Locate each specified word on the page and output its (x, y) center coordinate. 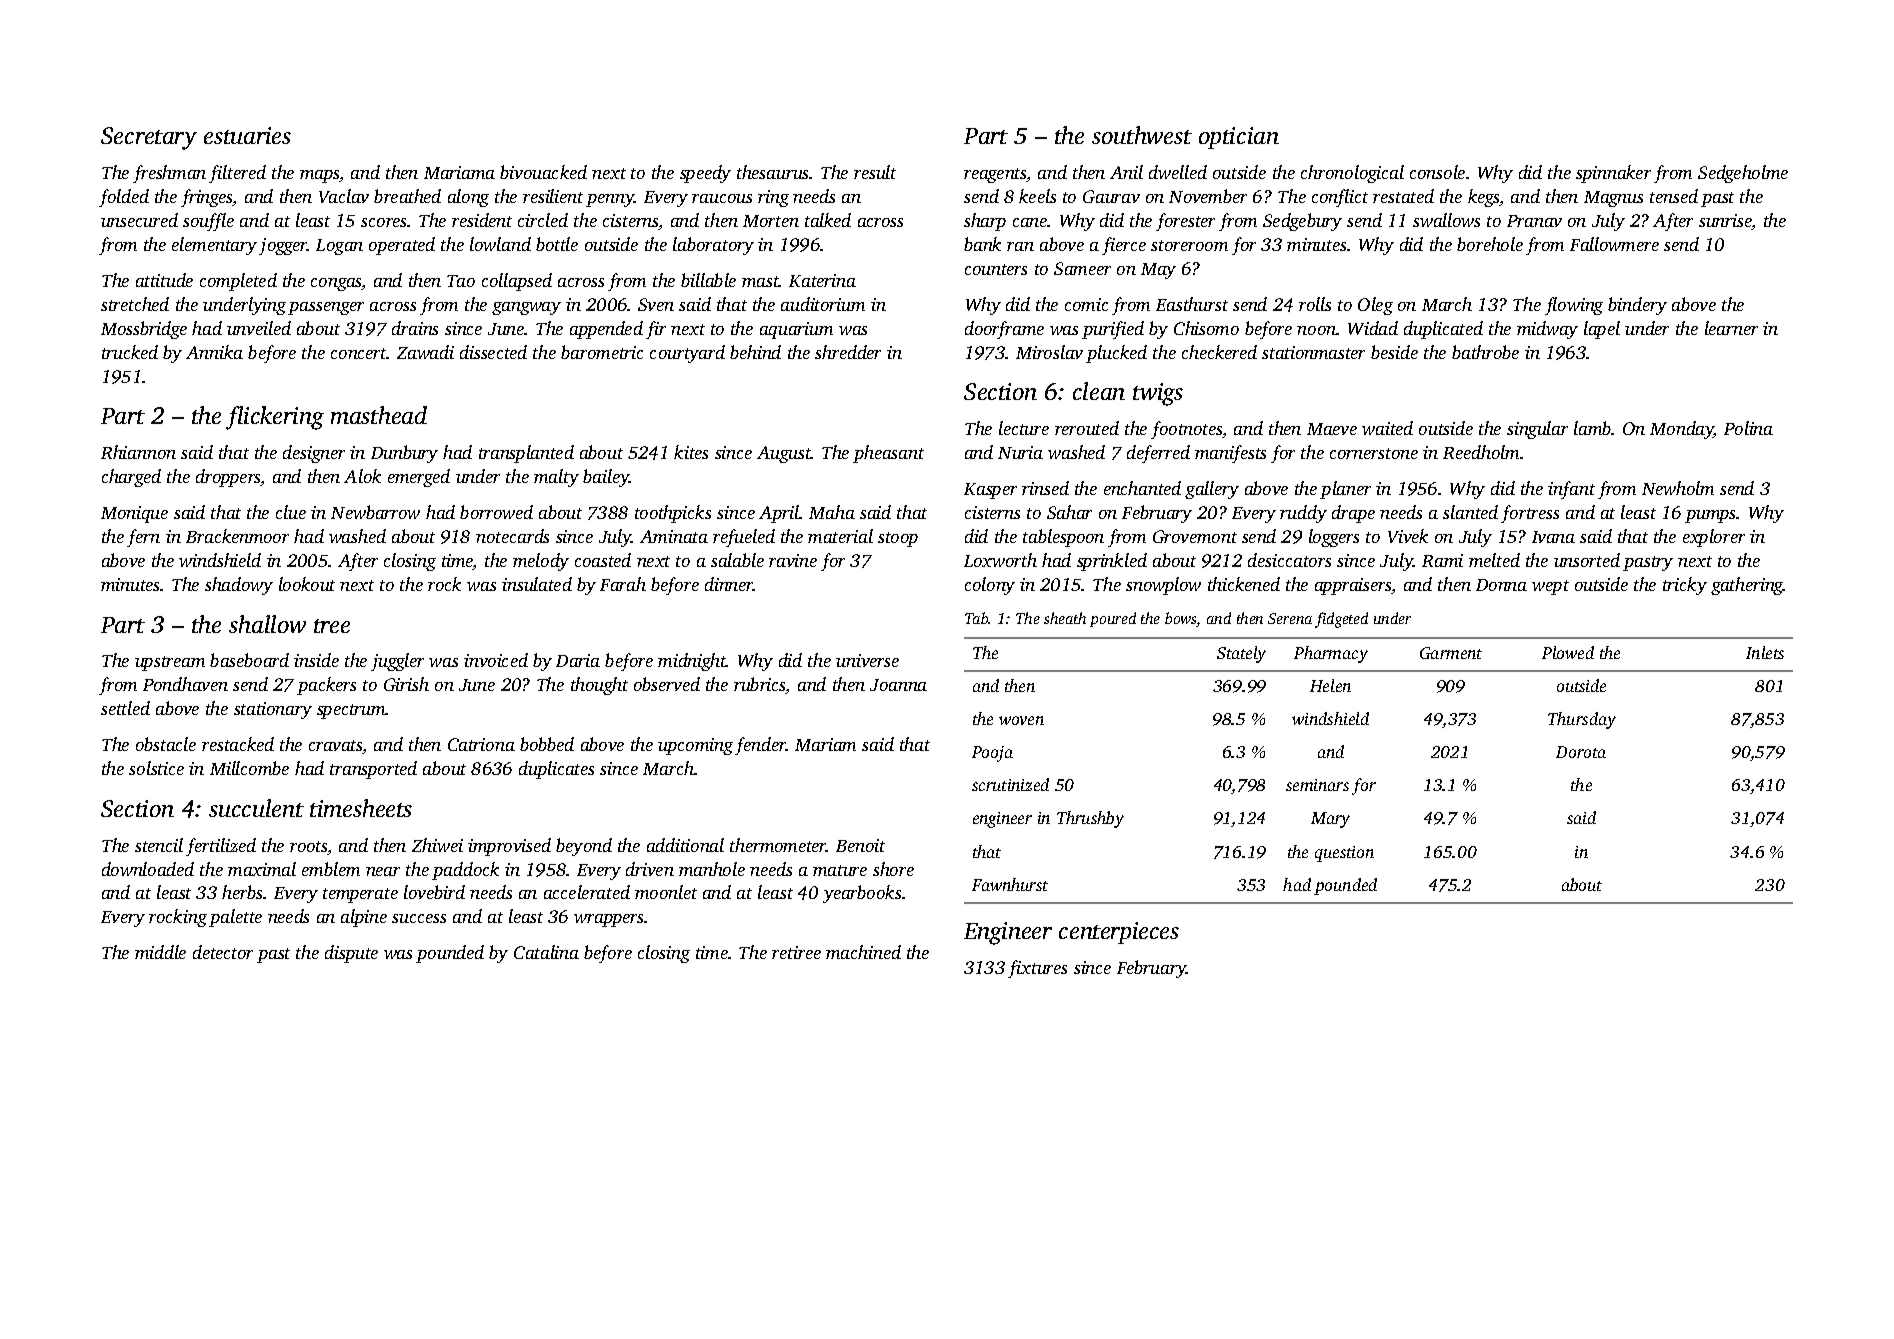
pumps (1711, 516)
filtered (237, 174)
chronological (1352, 174)
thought (599, 686)
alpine (364, 918)
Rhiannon (138, 452)
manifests (1230, 454)
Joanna (898, 685)
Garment (1451, 653)
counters (996, 269)
